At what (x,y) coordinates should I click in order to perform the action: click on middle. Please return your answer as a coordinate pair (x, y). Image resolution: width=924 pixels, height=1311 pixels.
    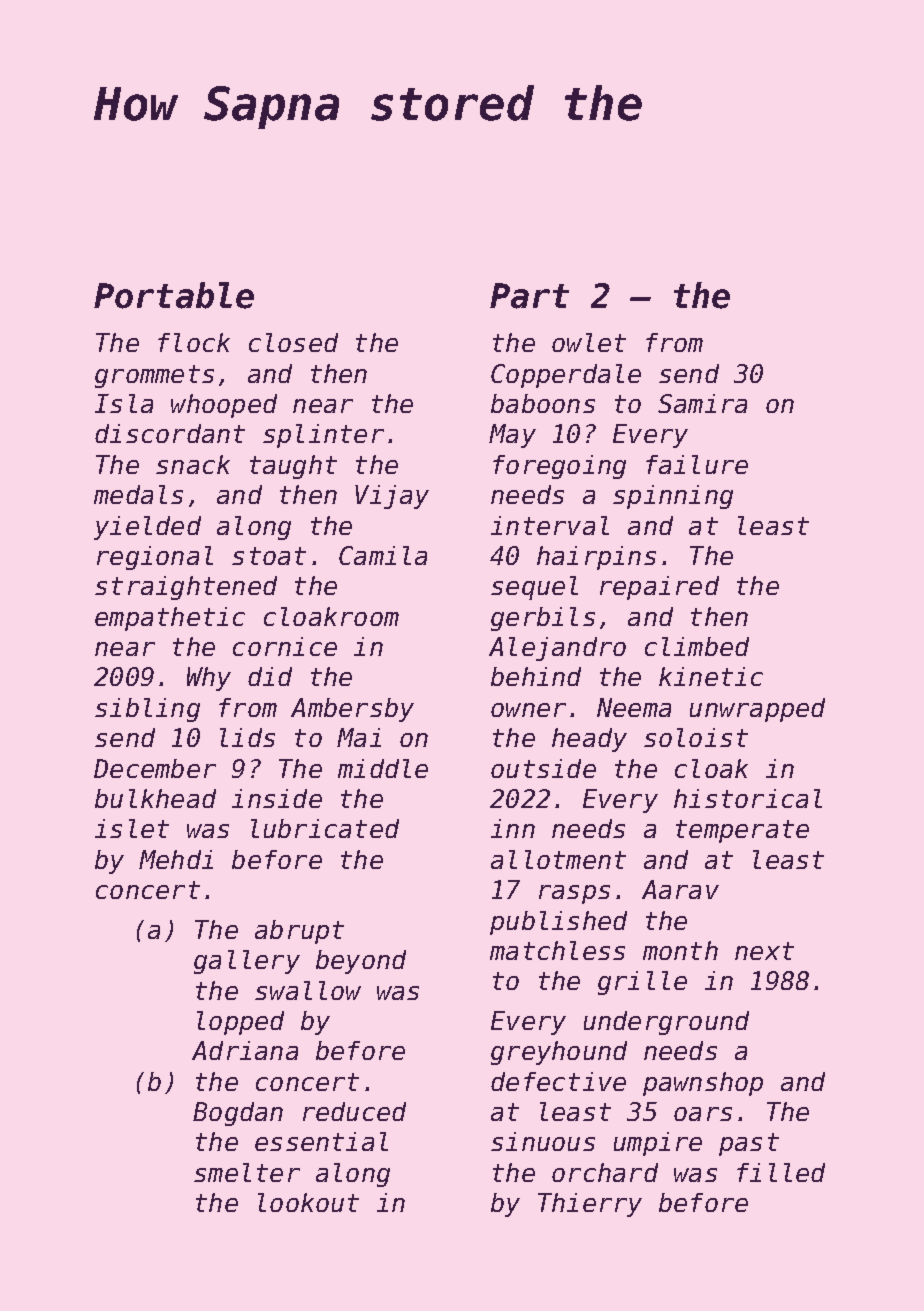
    Looking at the image, I should click on (383, 768).
